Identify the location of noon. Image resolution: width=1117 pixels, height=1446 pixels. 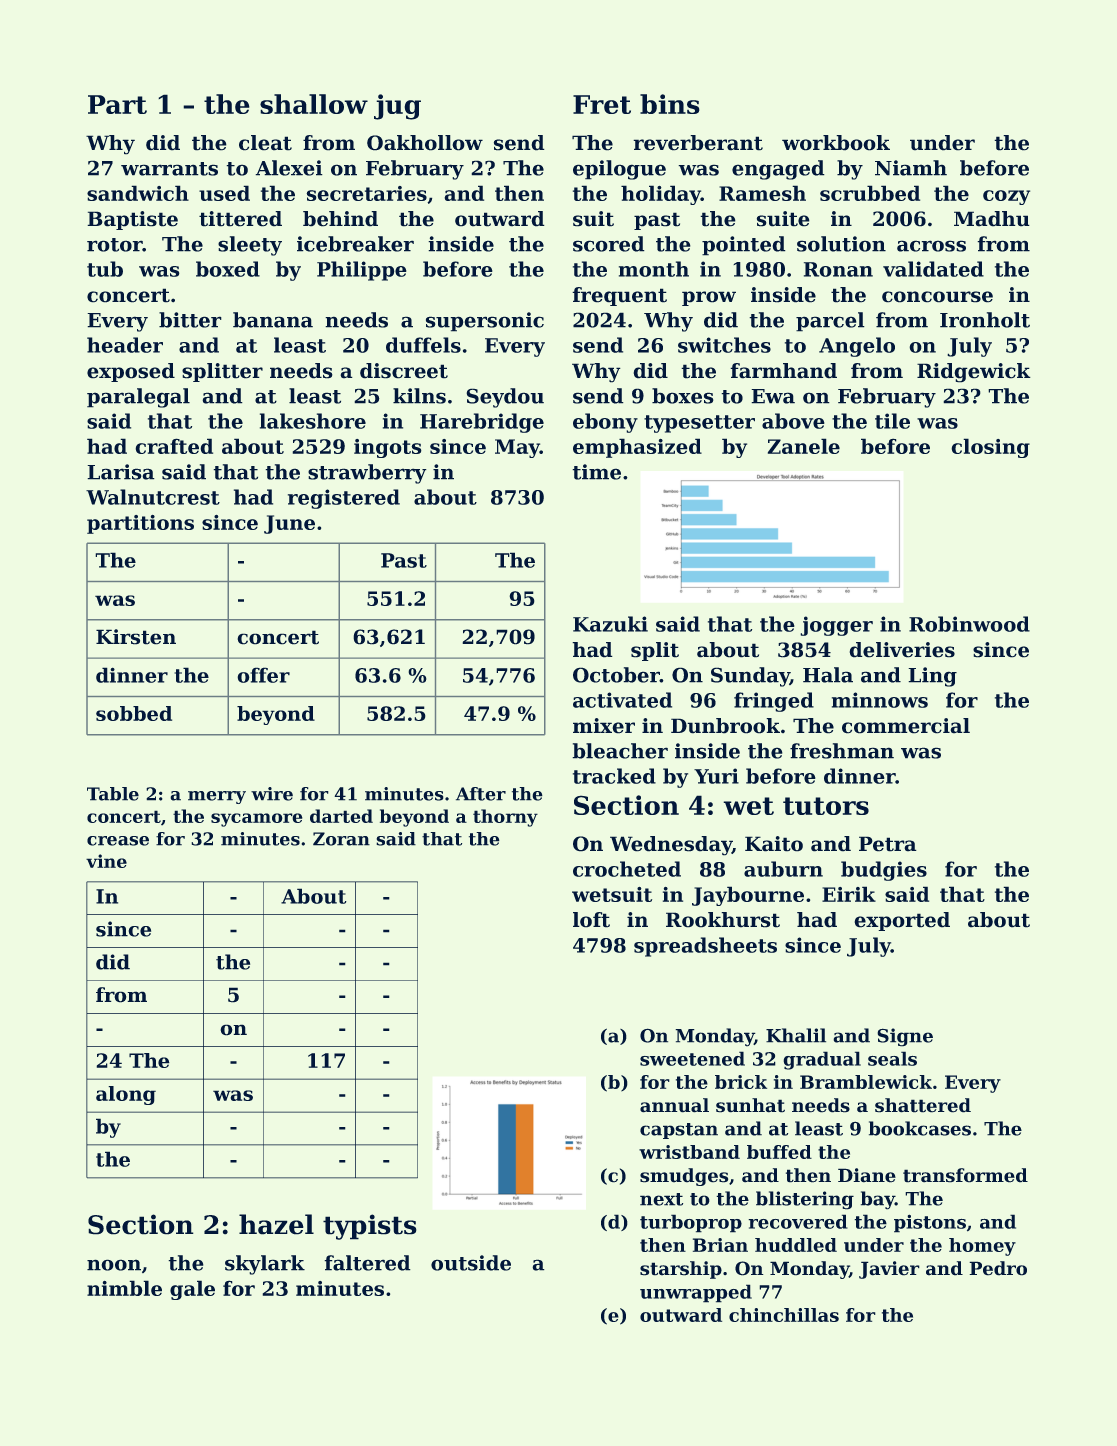
(114, 1265).
